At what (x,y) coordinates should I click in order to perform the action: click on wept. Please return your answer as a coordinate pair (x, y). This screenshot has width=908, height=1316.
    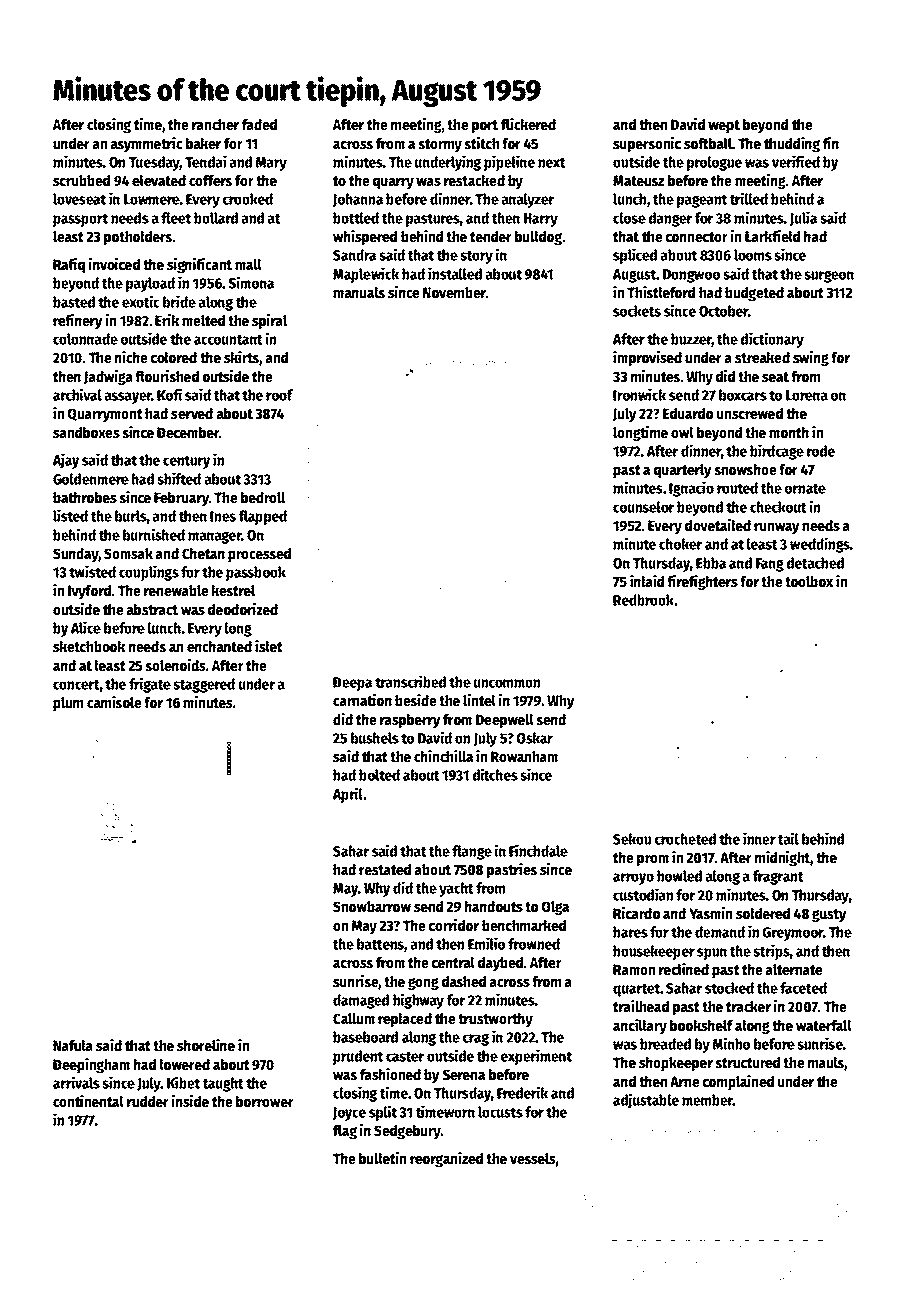
    Looking at the image, I should click on (724, 127).
